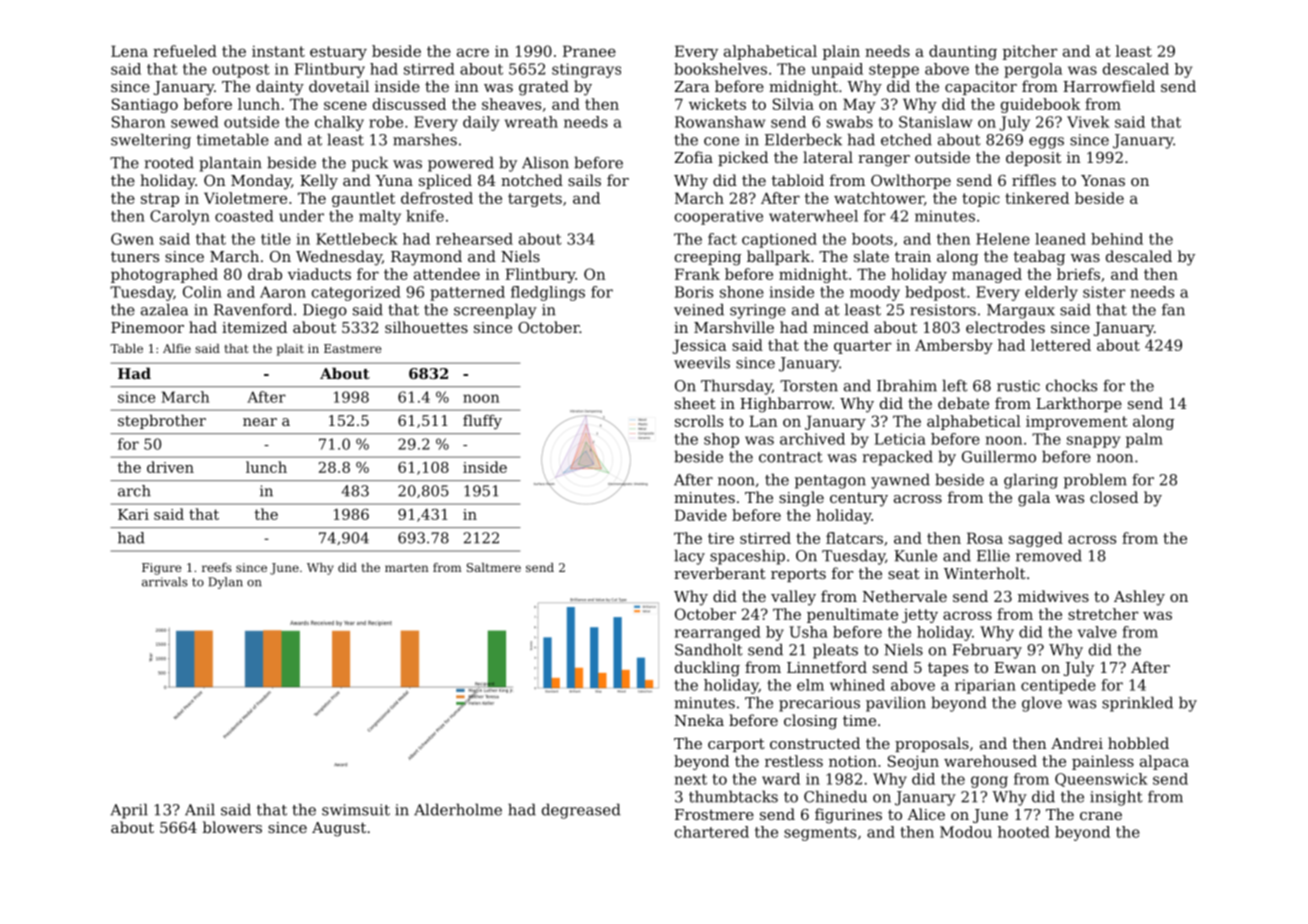 The width and height of the image is (1308, 924). I want to click on degreased, so click(581, 811).
